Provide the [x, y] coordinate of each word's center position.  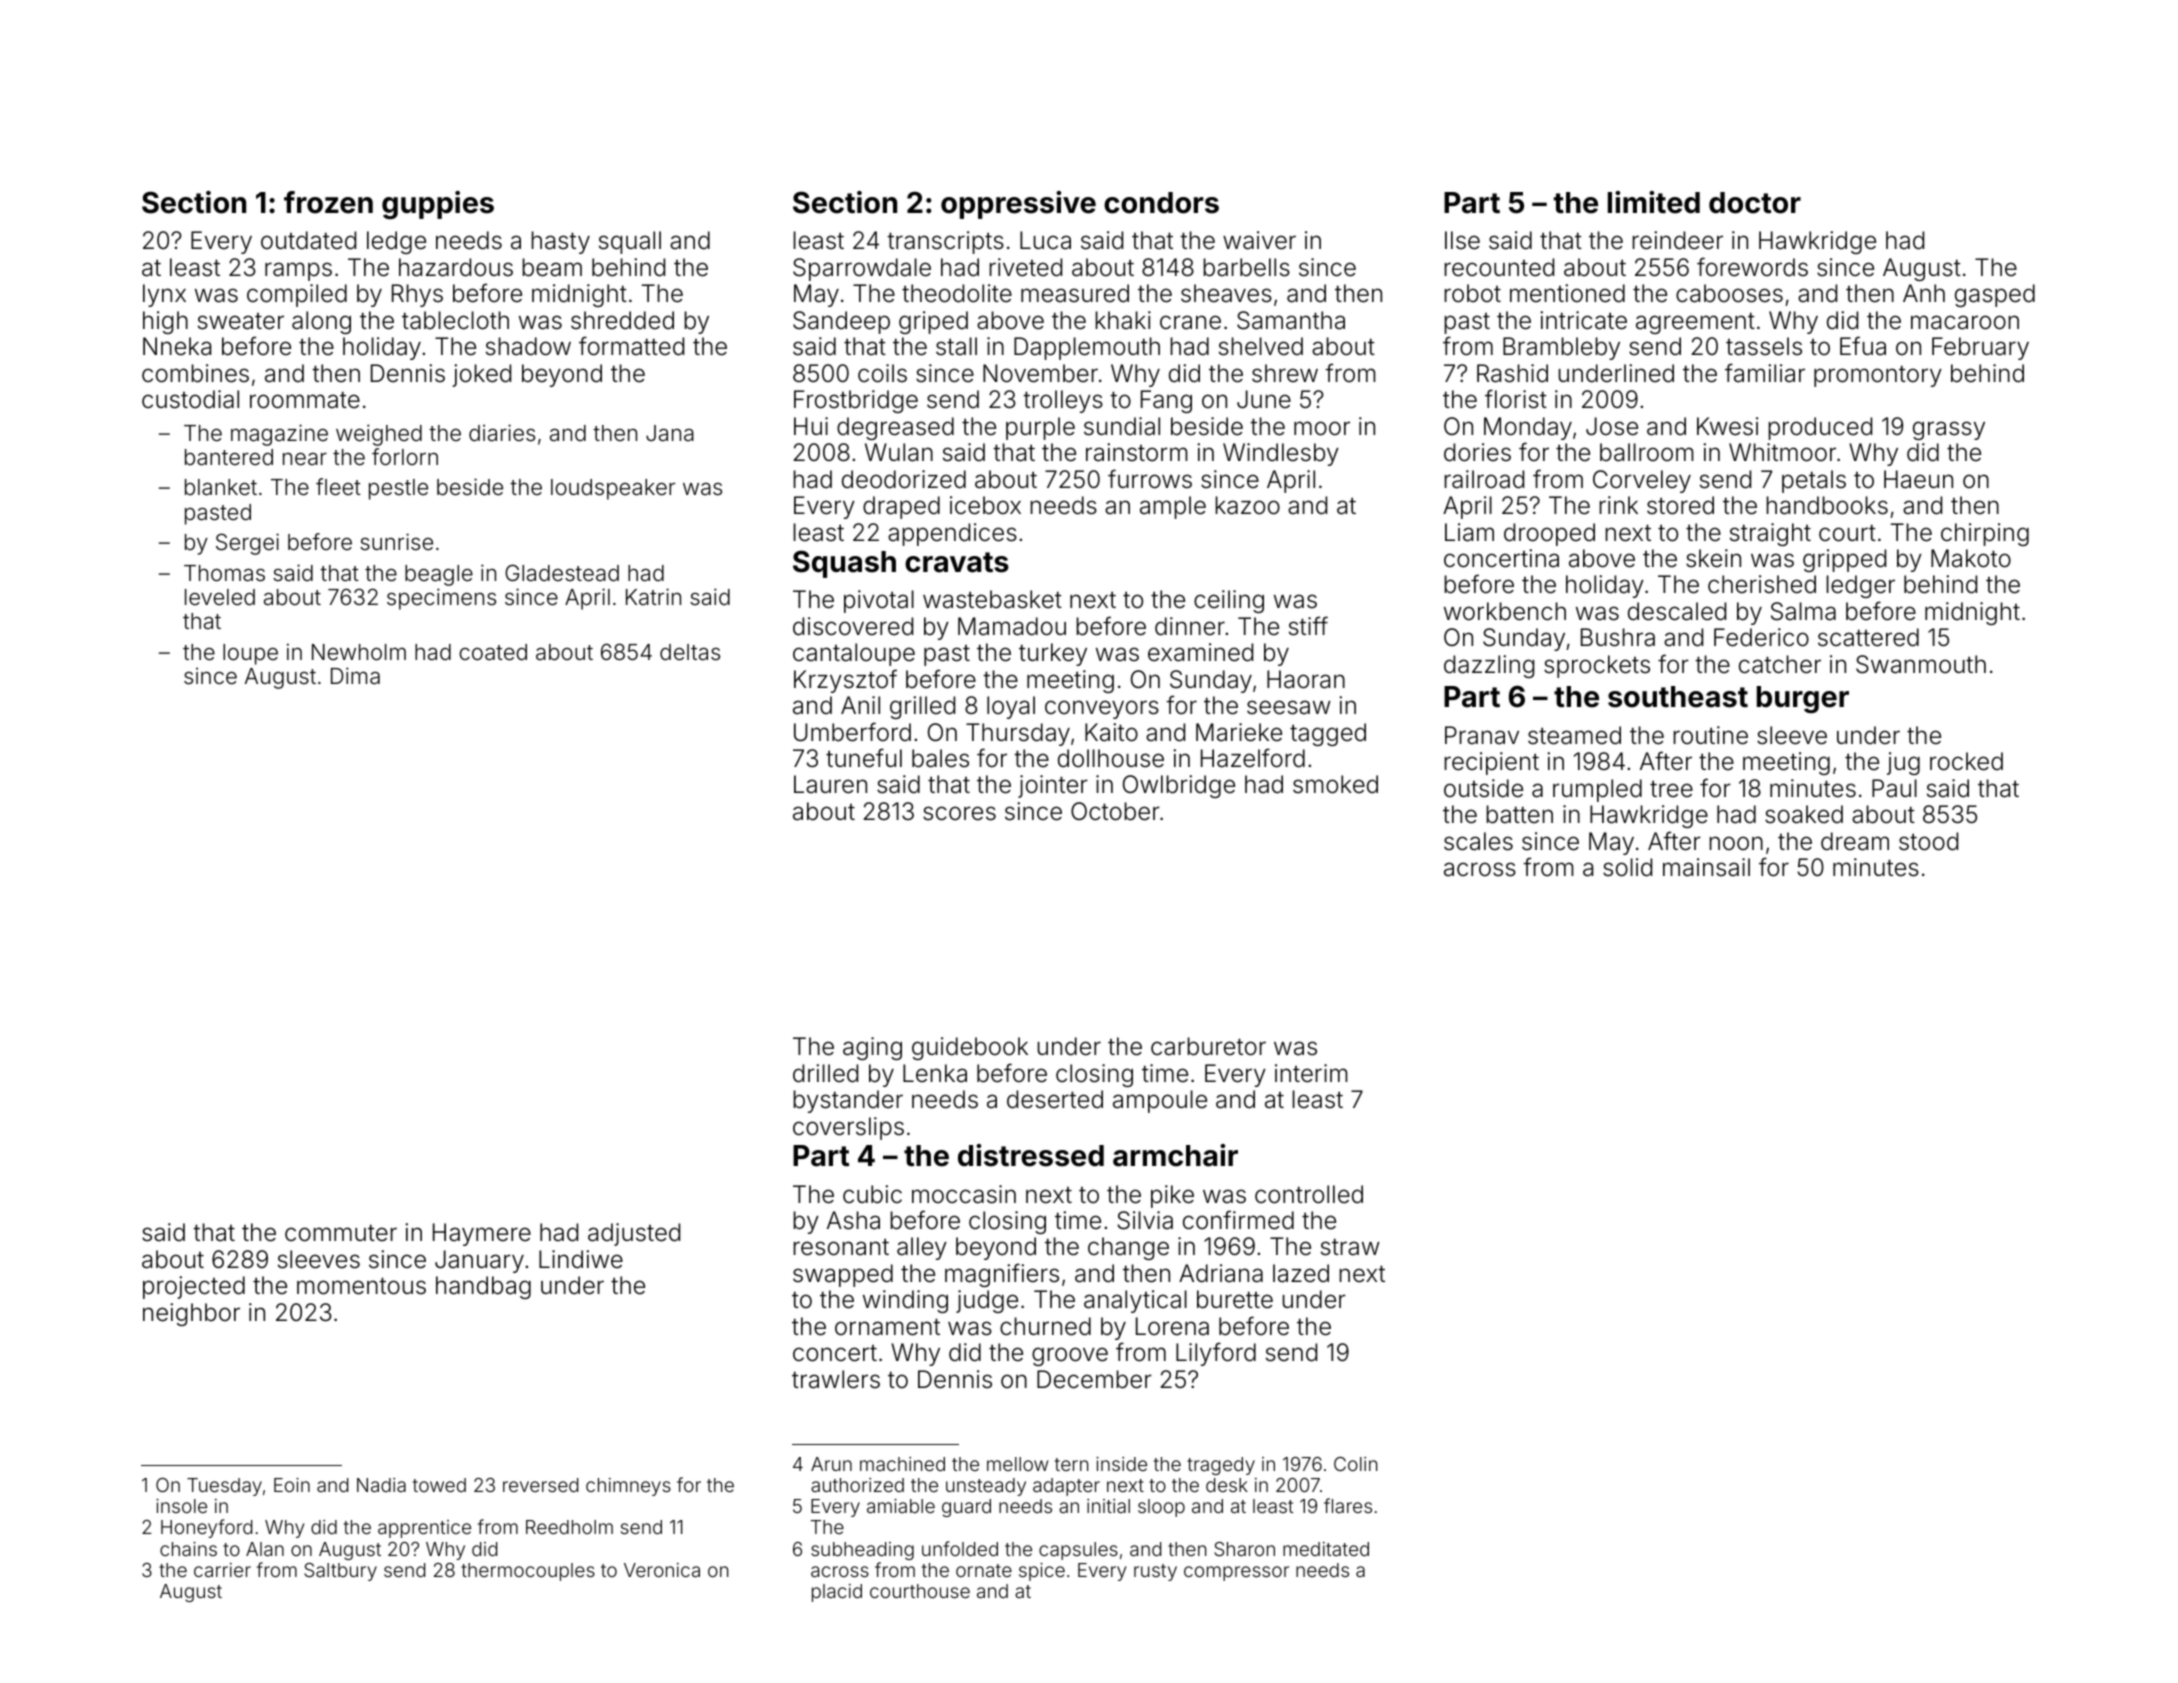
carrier [222, 1570]
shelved [1261, 346]
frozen [328, 202]
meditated [1326, 1549]
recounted [1499, 267]
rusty [1155, 1572]
